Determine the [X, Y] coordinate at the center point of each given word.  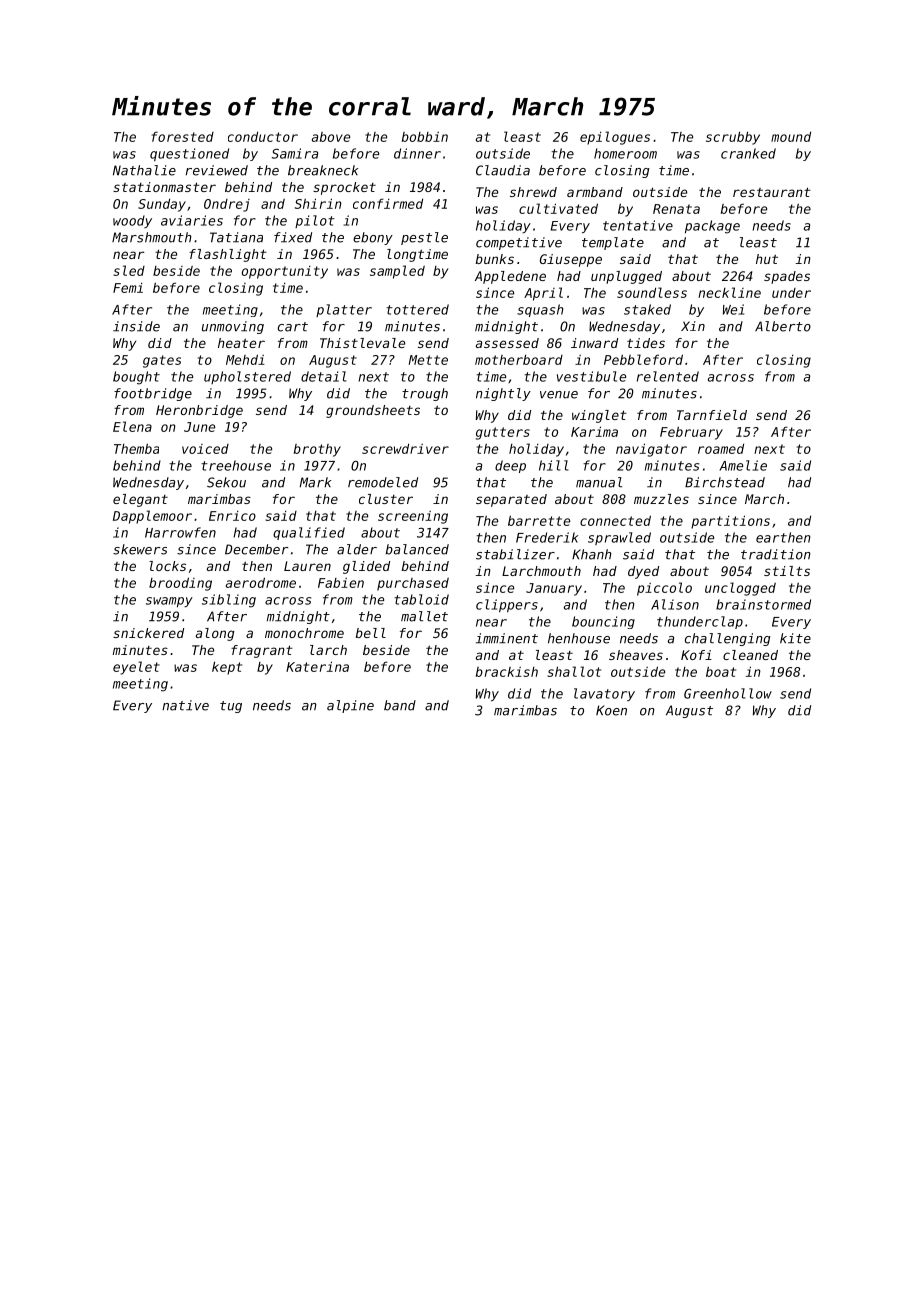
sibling [229, 601]
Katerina [317, 666]
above [331, 137]
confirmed [388, 203]
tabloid [421, 599]
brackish [507, 672]
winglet [599, 416]
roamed [721, 449]
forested [183, 136]
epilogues [615, 138]
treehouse [236, 465]
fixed [293, 237]
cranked [748, 153]
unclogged [740, 589]
